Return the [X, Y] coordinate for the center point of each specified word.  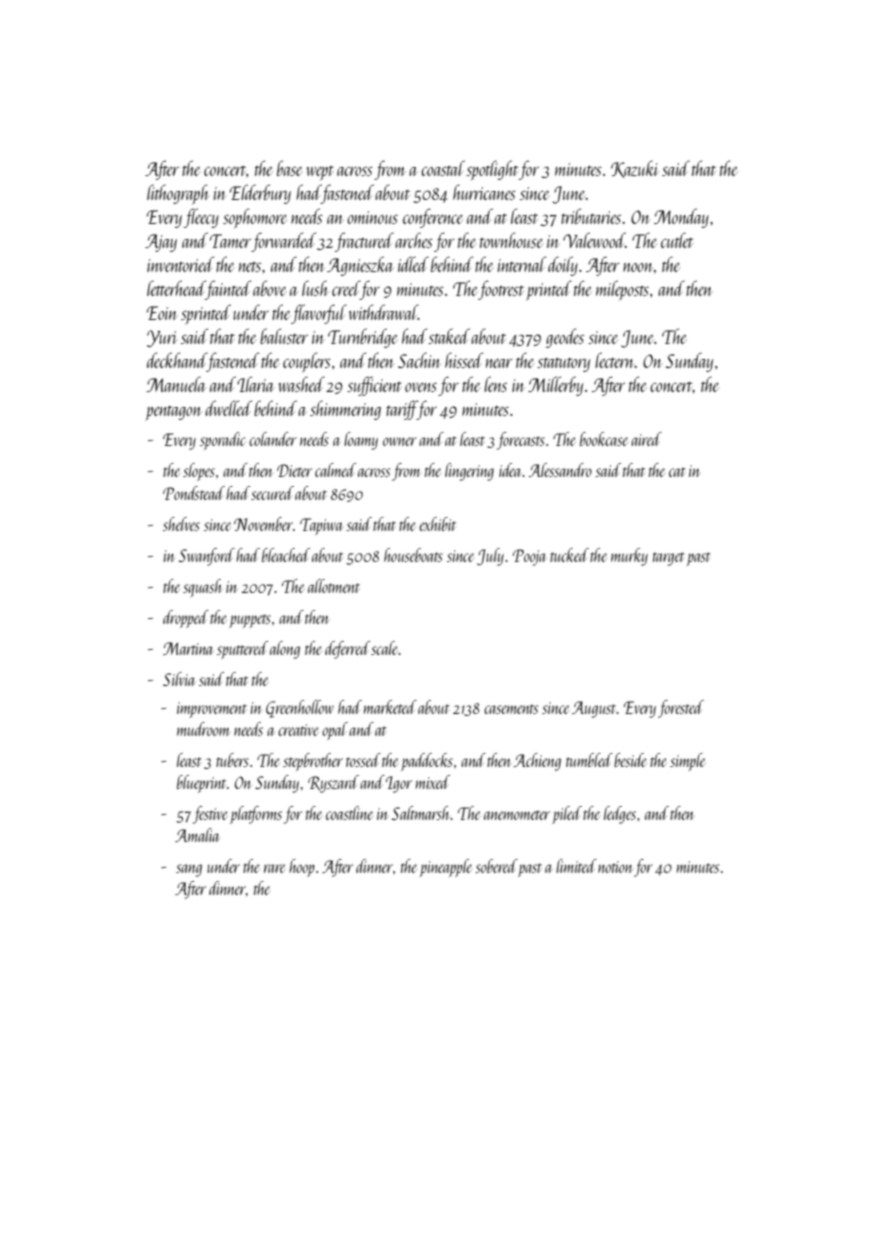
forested [681, 709]
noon [638, 267]
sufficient [374, 386]
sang [189, 870]
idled [413, 264]
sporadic [222, 441]
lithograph [178, 194]
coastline [349, 813]
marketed [390, 707]
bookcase [604, 439]
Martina [188, 648]
